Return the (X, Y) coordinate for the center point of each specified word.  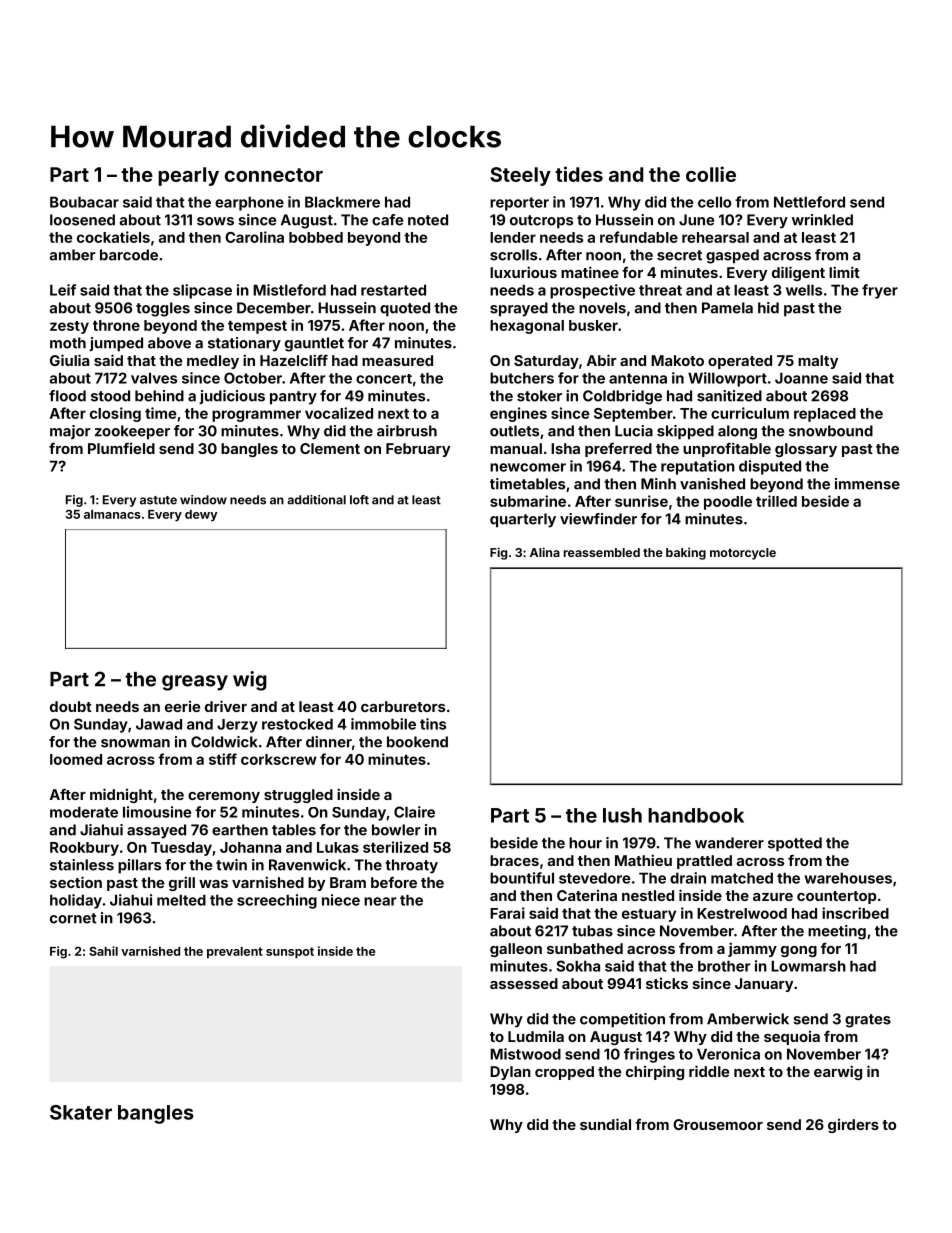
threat (660, 290)
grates (868, 1021)
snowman (135, 743)
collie (711, 174)
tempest (257, 327)
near (380, 901)
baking (686, 553)
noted (428, 220)
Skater (81, 1112)
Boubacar (84, 202)
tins (433, 724)
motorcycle (743, 554)
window (203, 500)
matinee (590, 272)
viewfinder (598, 519)
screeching (277, 901)
